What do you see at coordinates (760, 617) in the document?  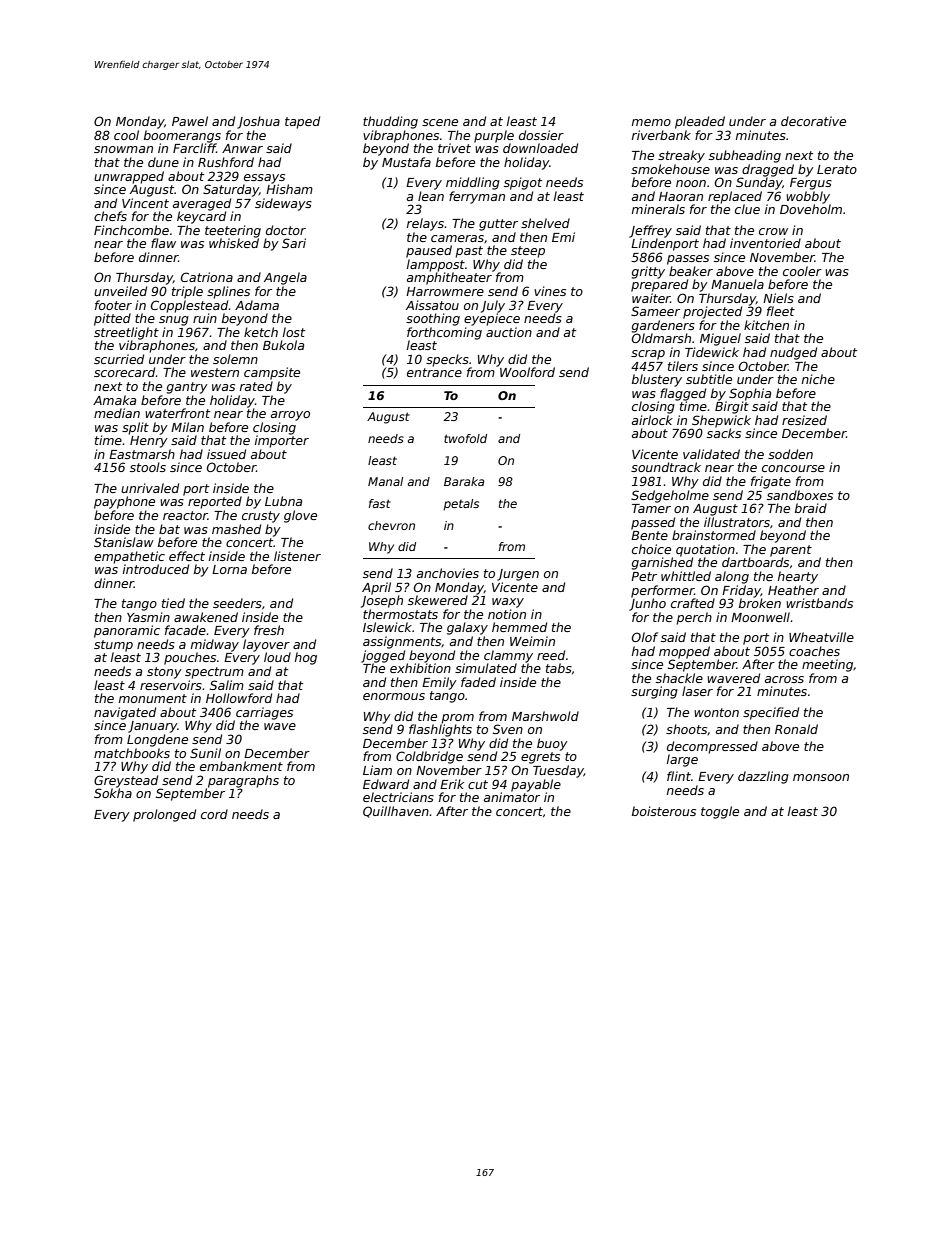 I see `Moonwell` at bounding box center [760, 617].
